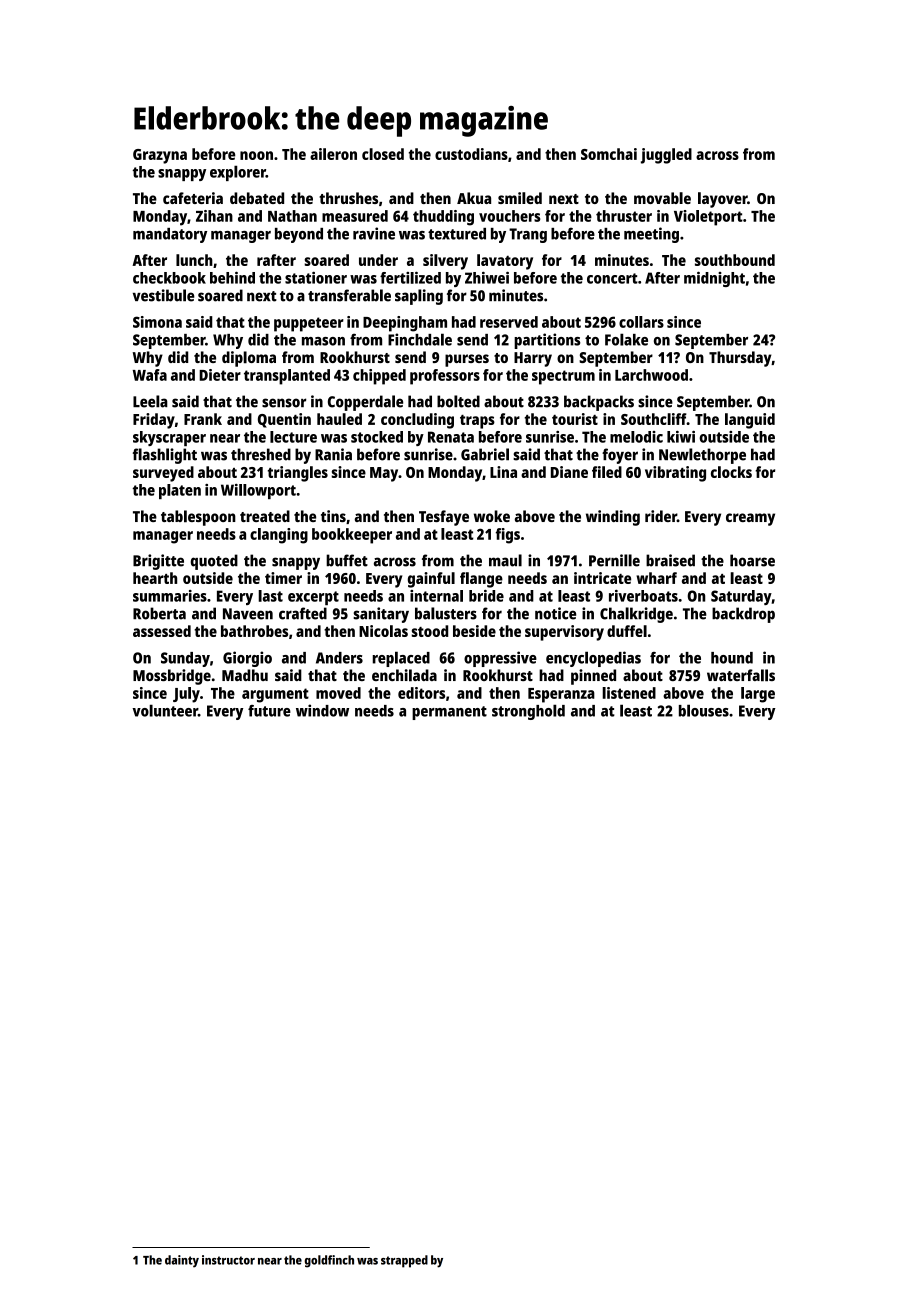 This screenshot has height=1316, width=908. Describe the element at coordinates (180, 491) in the screenshot. I see `platen` at that location.
